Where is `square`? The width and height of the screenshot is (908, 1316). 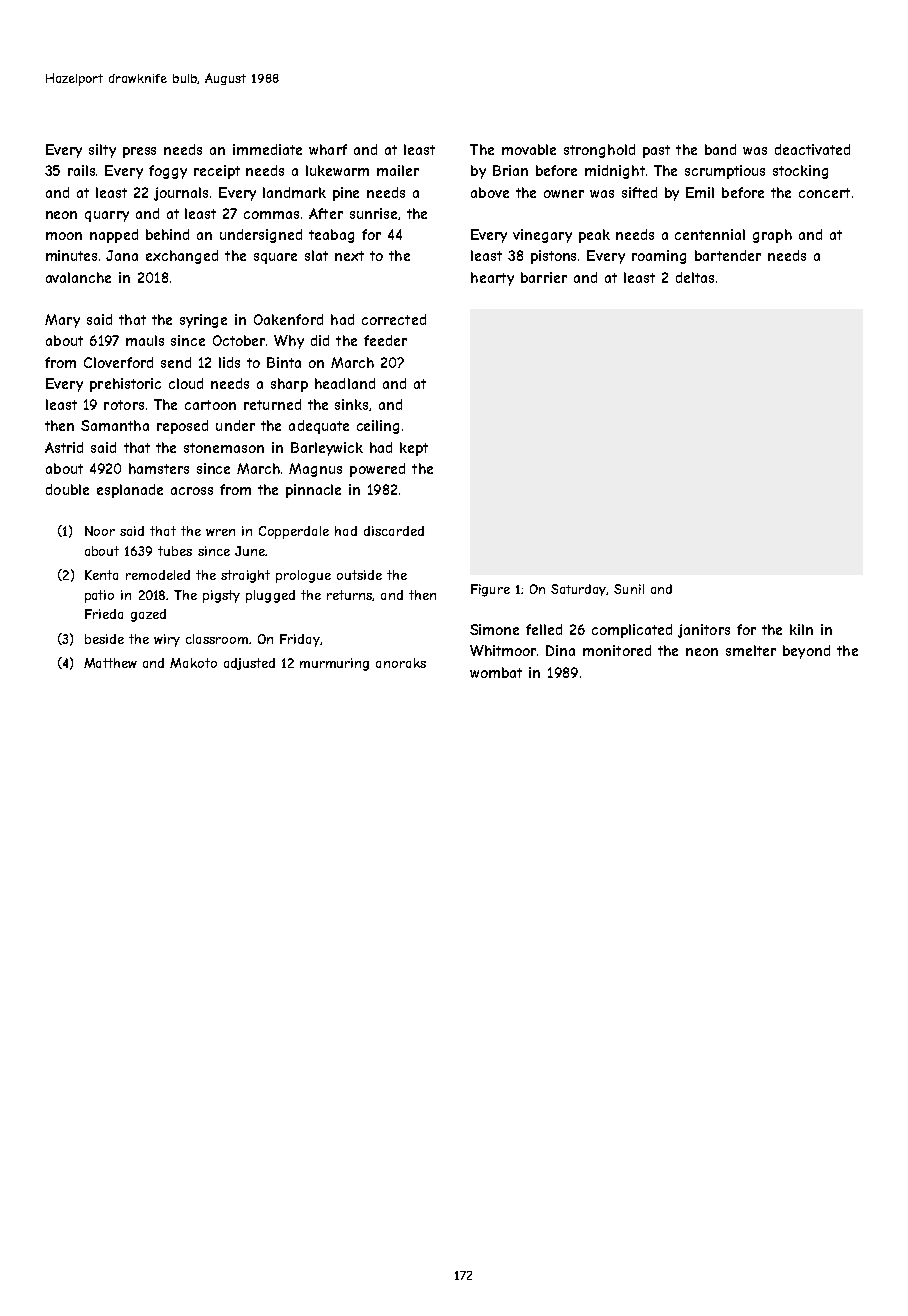
square is located at coordinates (275, 258).
